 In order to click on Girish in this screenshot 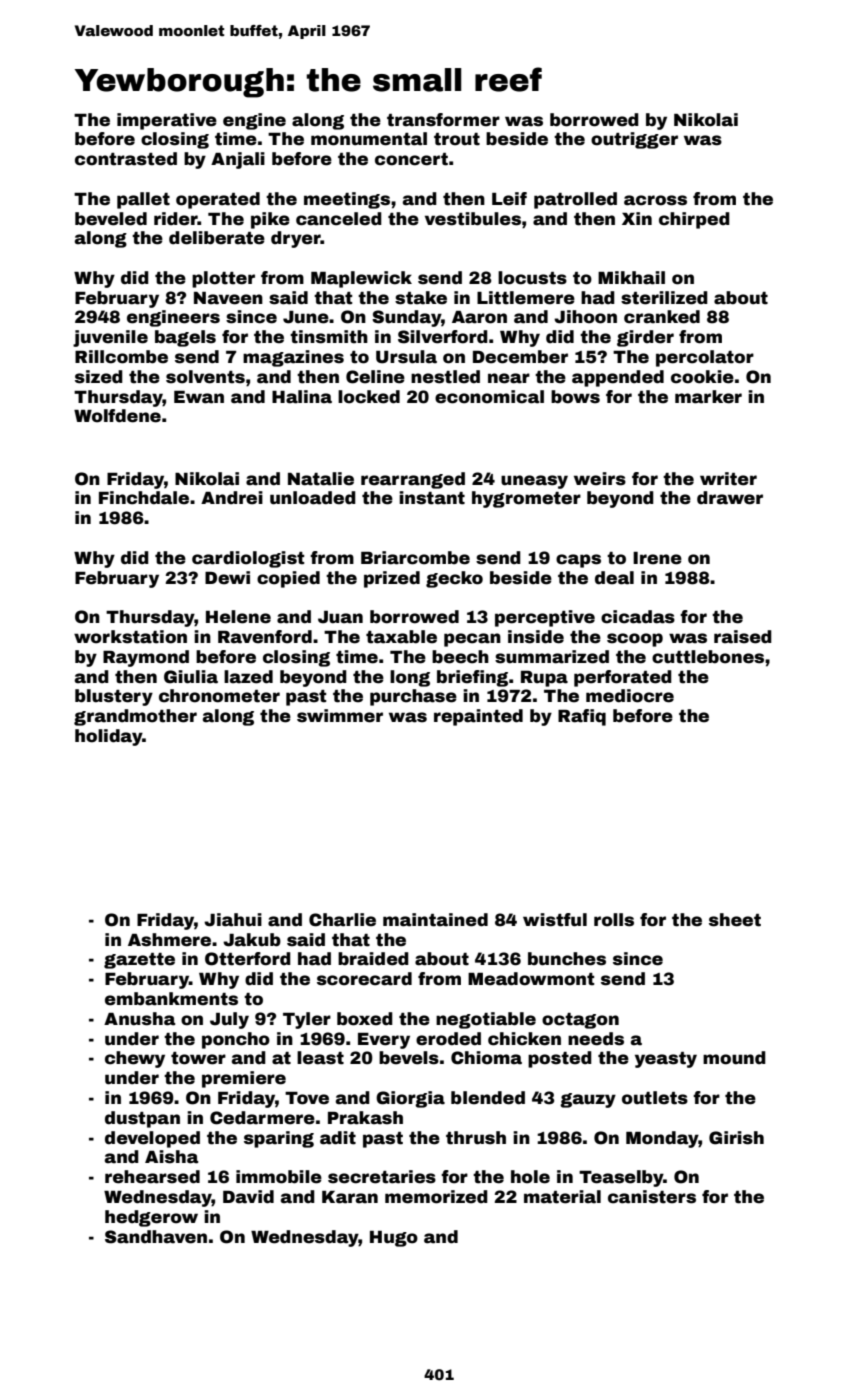, I will do `click(736, 1138)`.
